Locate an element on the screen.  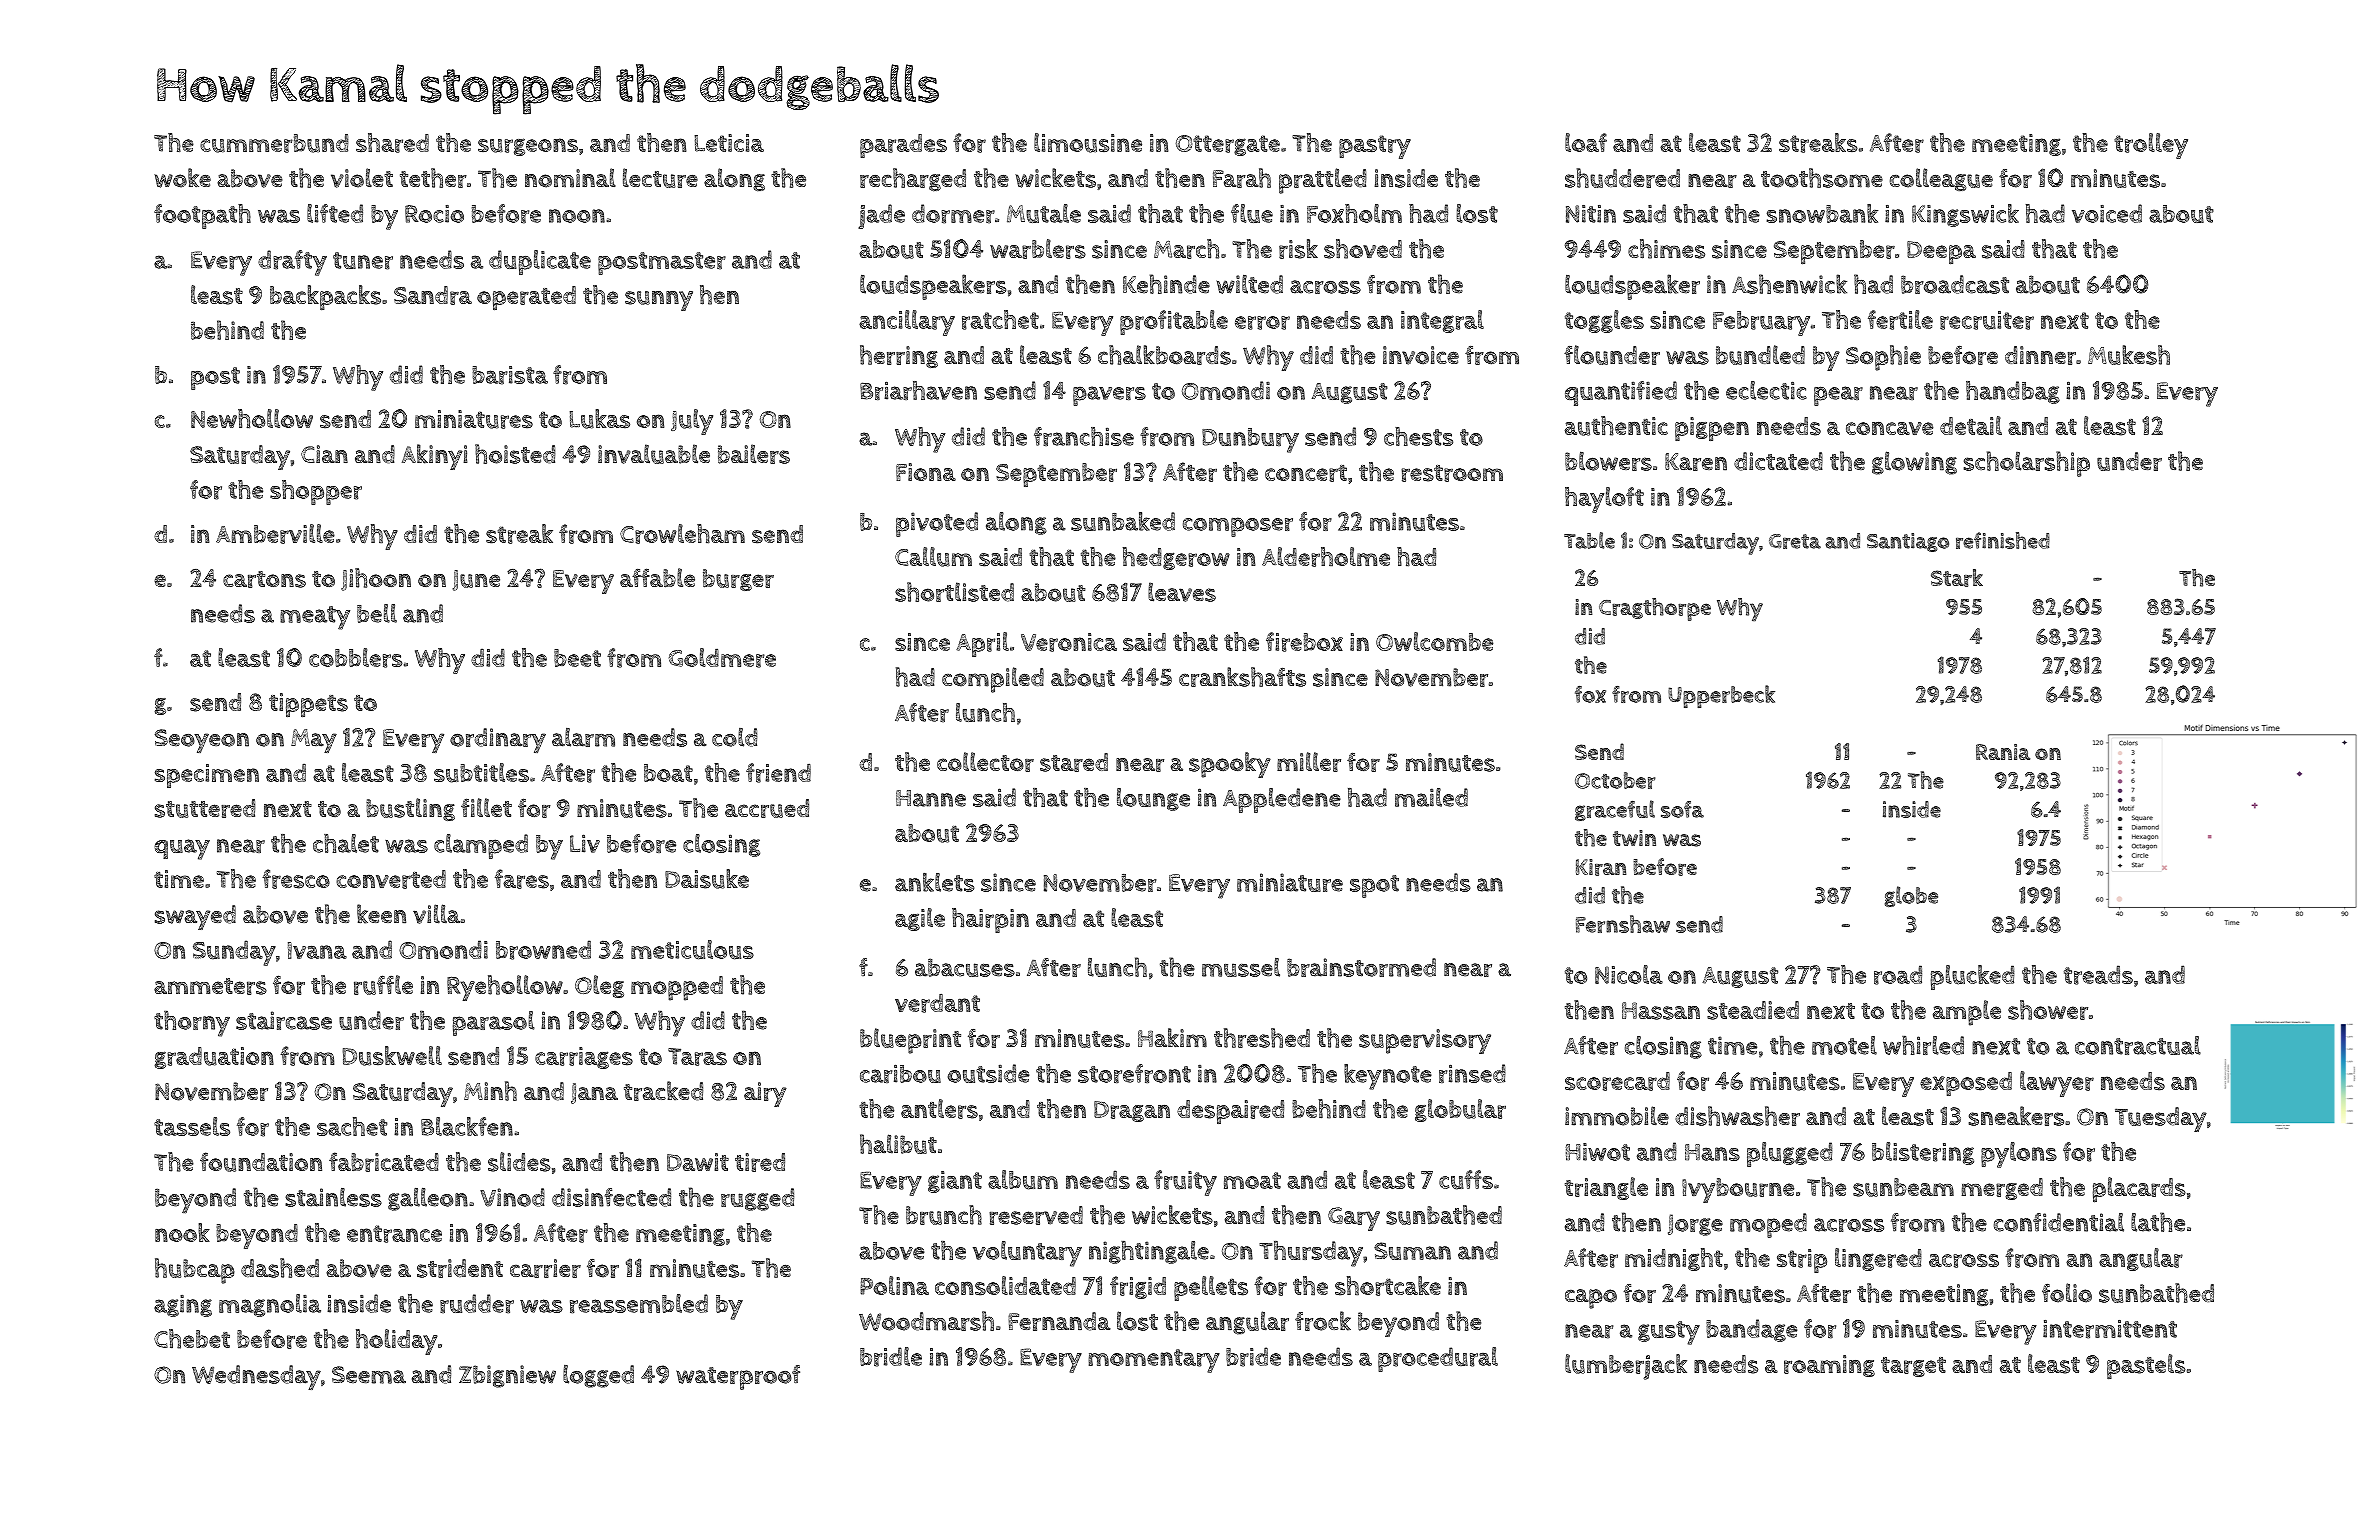
logged is located at coordinates (598, 1376).
